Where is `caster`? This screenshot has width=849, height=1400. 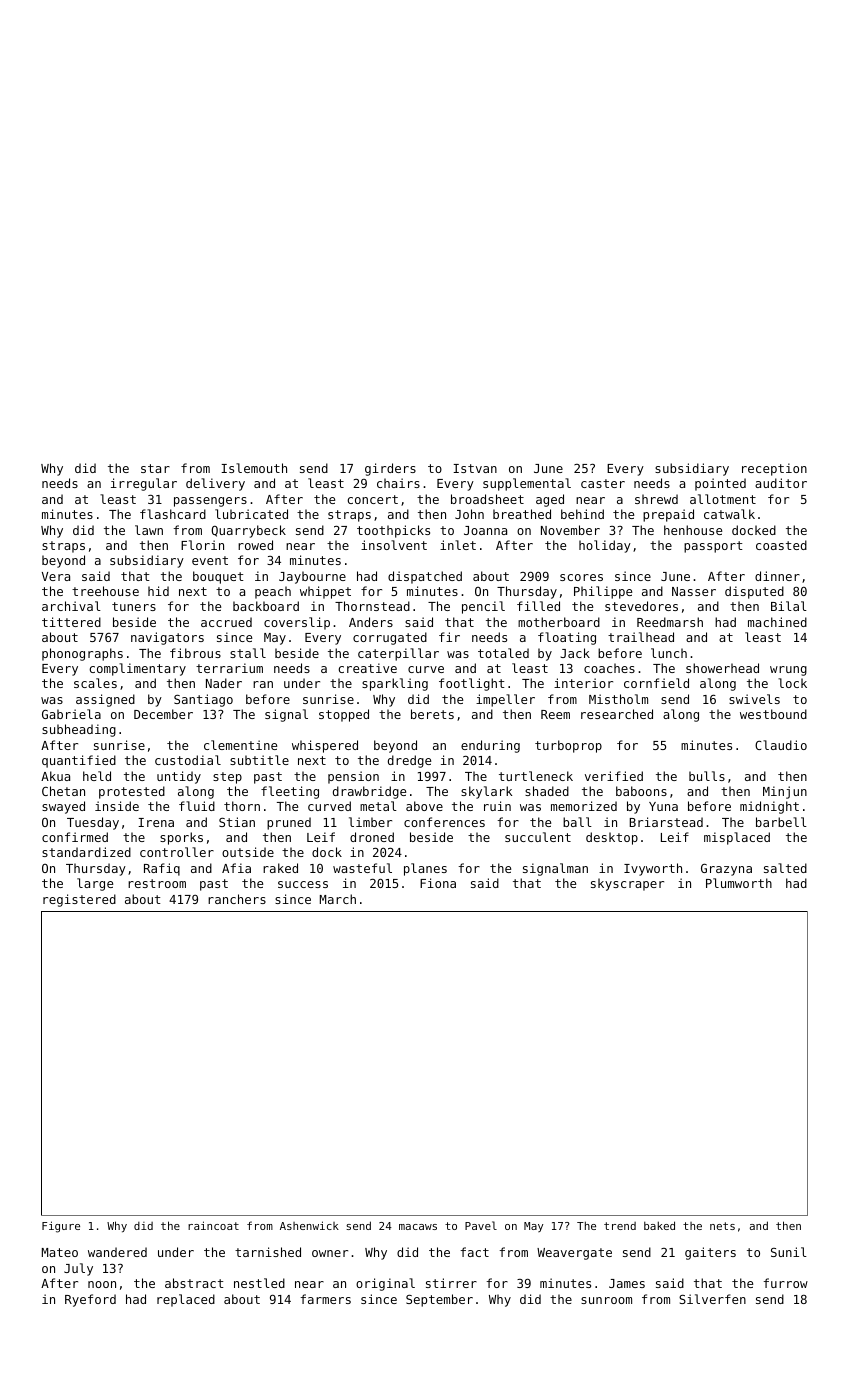
caster is located at coordinates (603, 483).
